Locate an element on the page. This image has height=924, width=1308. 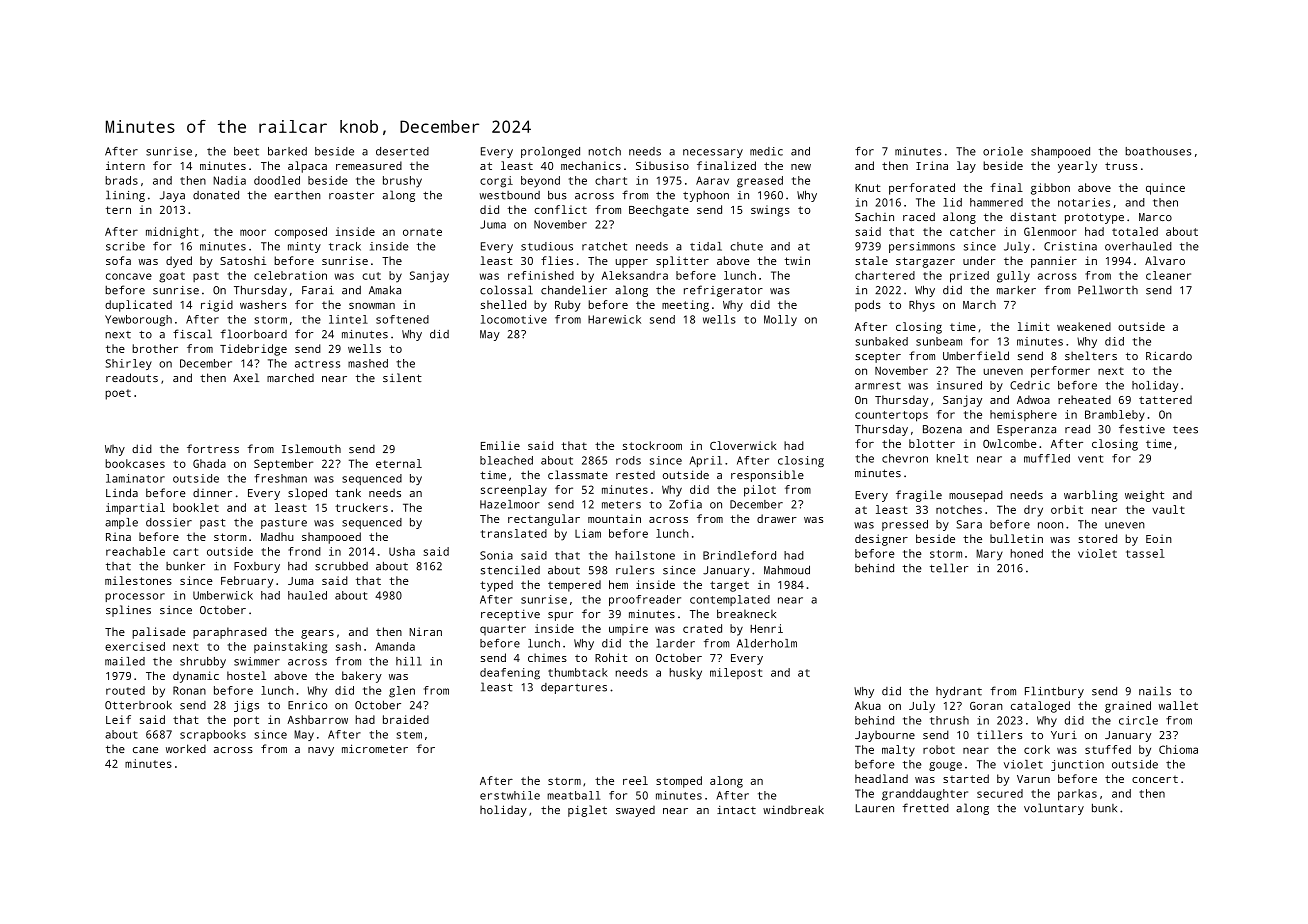
truckers is located at coordinates (361, 507).
